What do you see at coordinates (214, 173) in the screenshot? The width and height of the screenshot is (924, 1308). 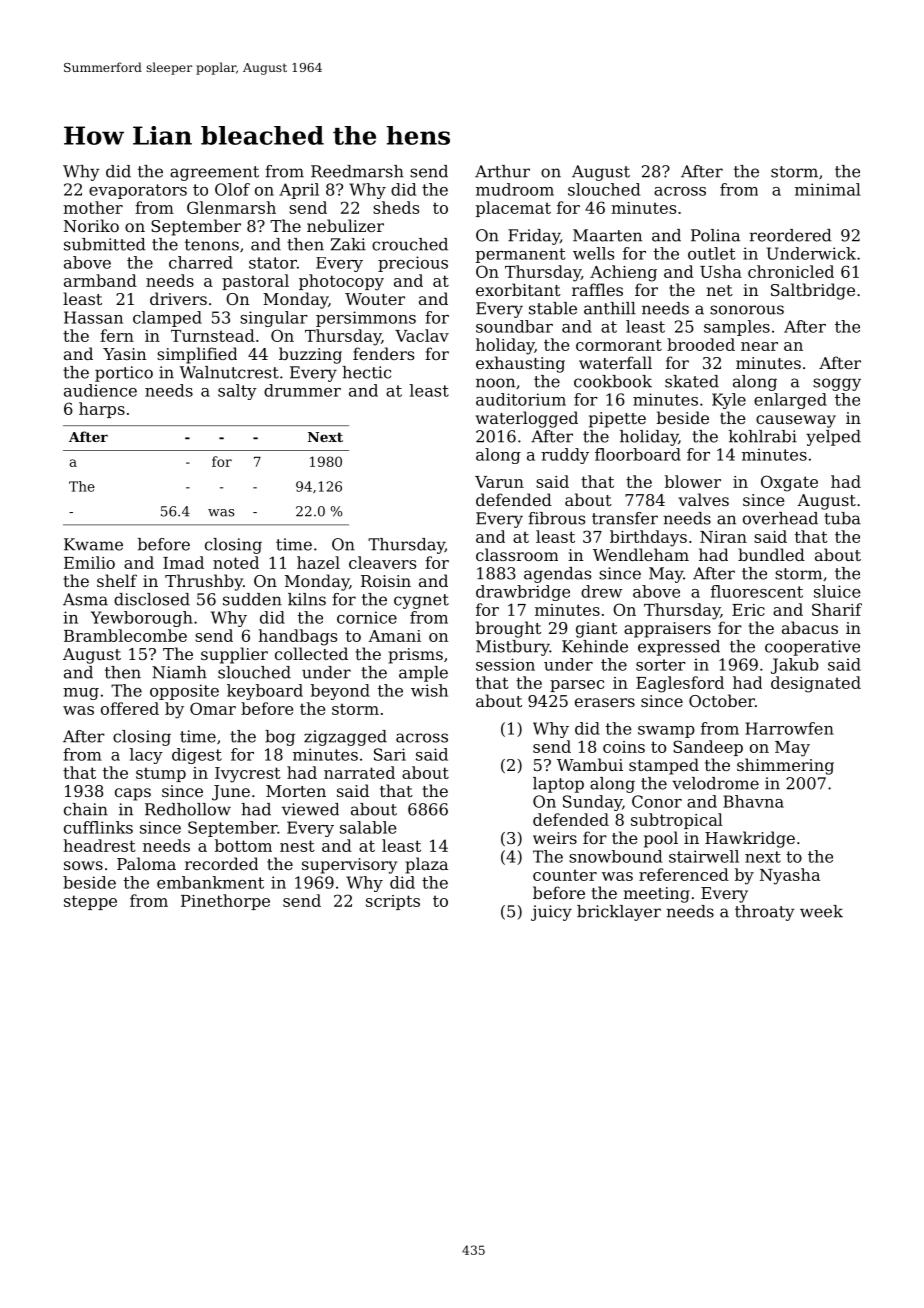 I see `agreement` at bounding box center [214, 173].
